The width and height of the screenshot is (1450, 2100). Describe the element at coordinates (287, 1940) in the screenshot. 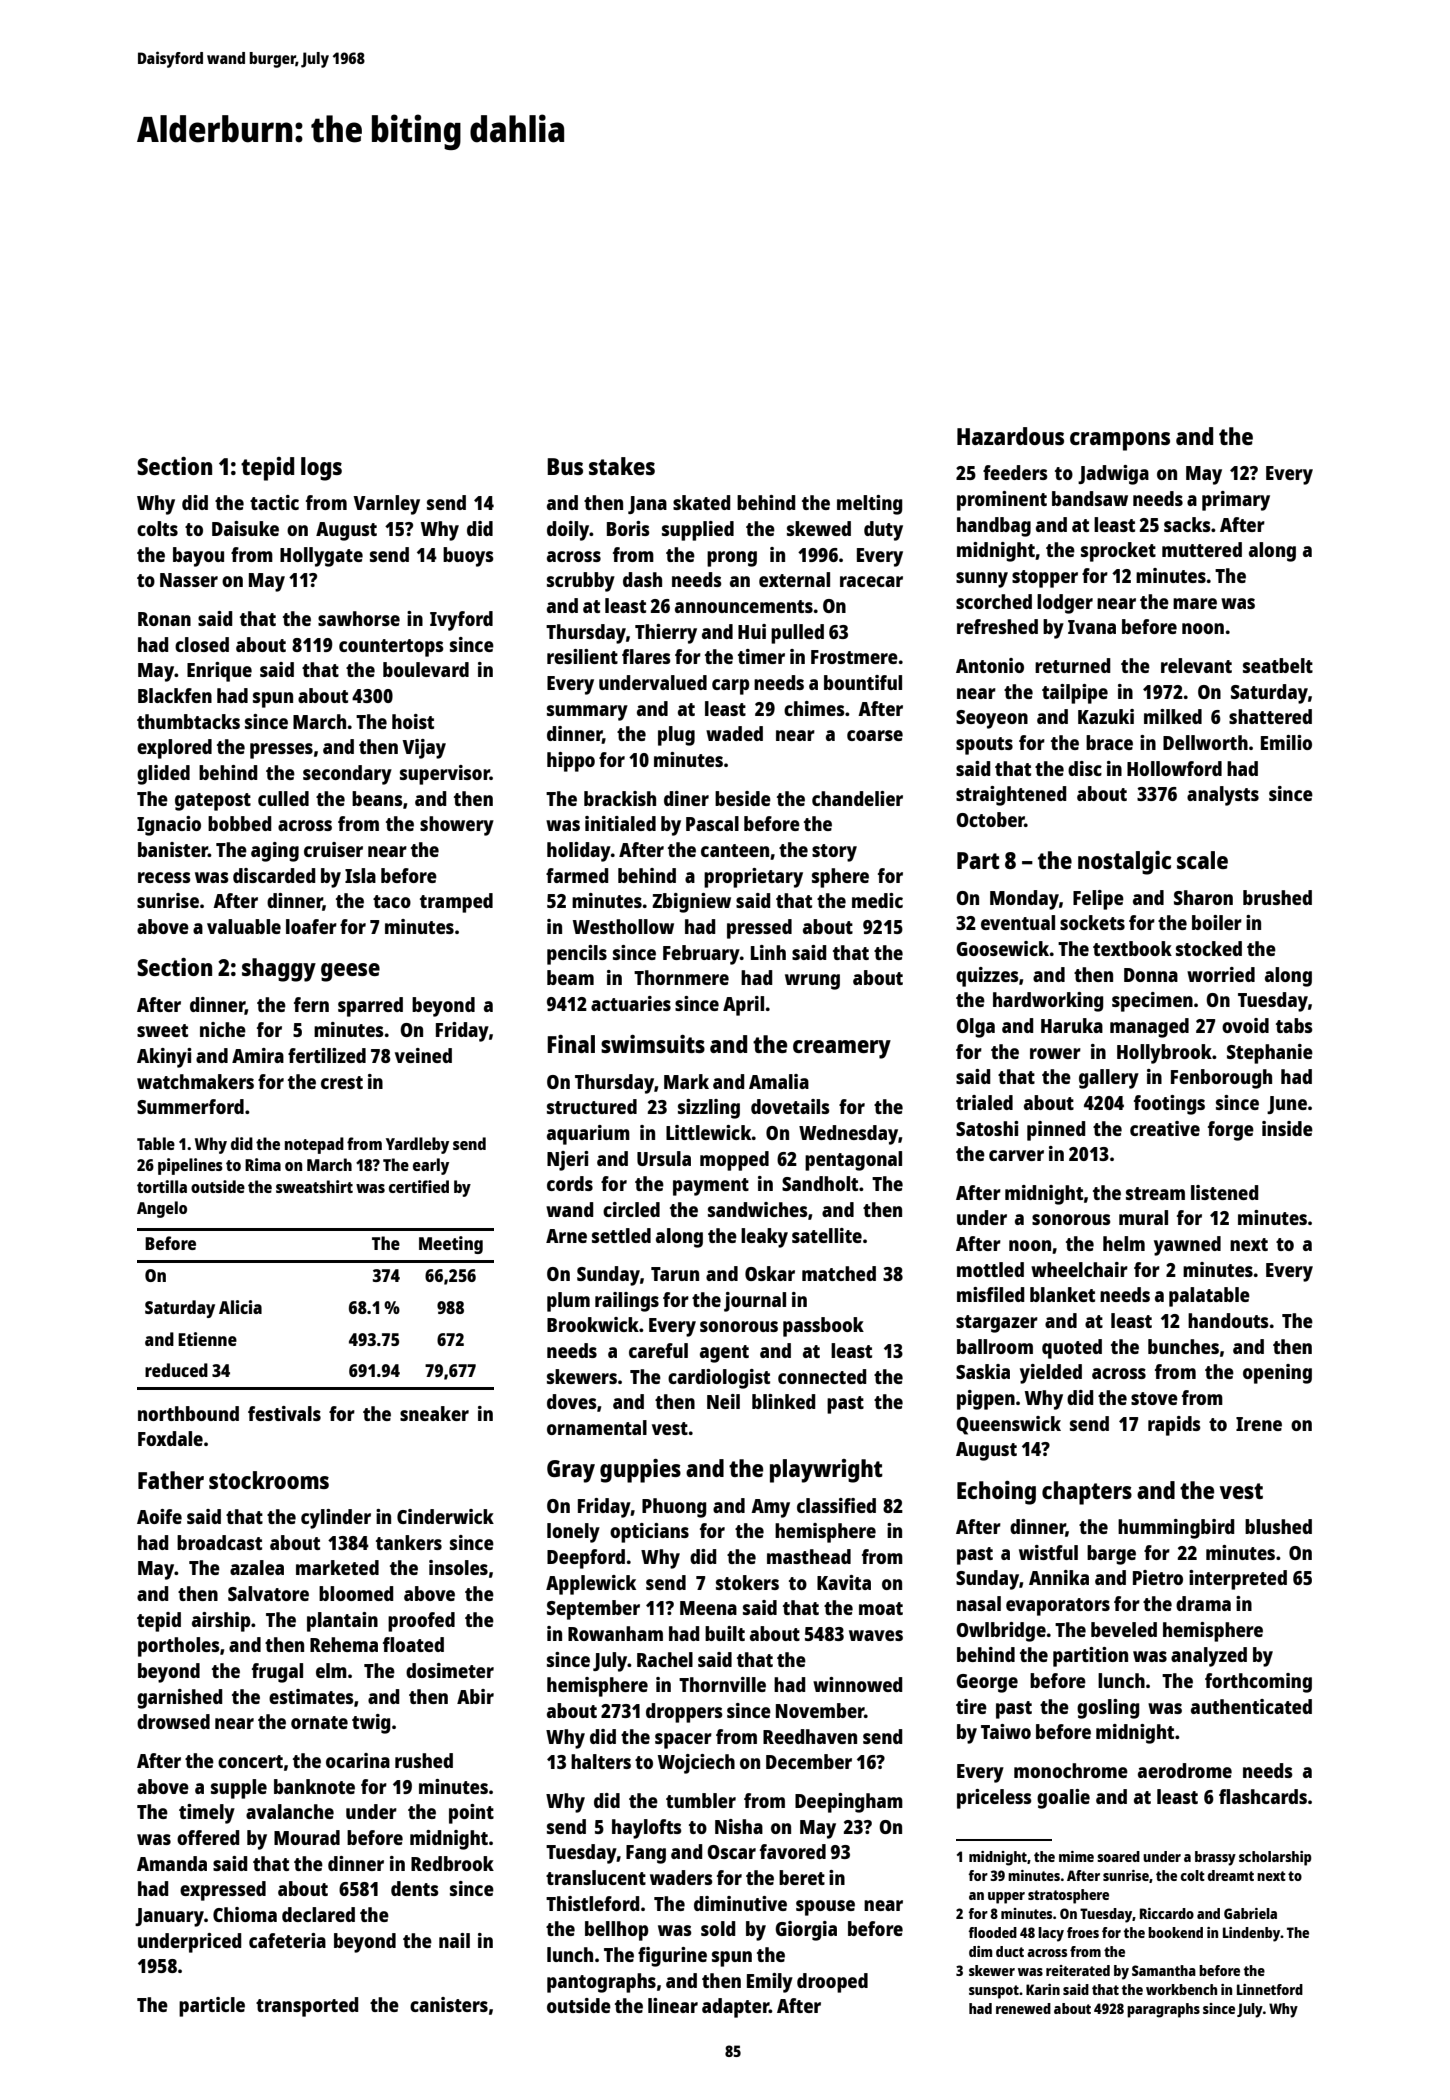

I see `cafeteria` at that location.
